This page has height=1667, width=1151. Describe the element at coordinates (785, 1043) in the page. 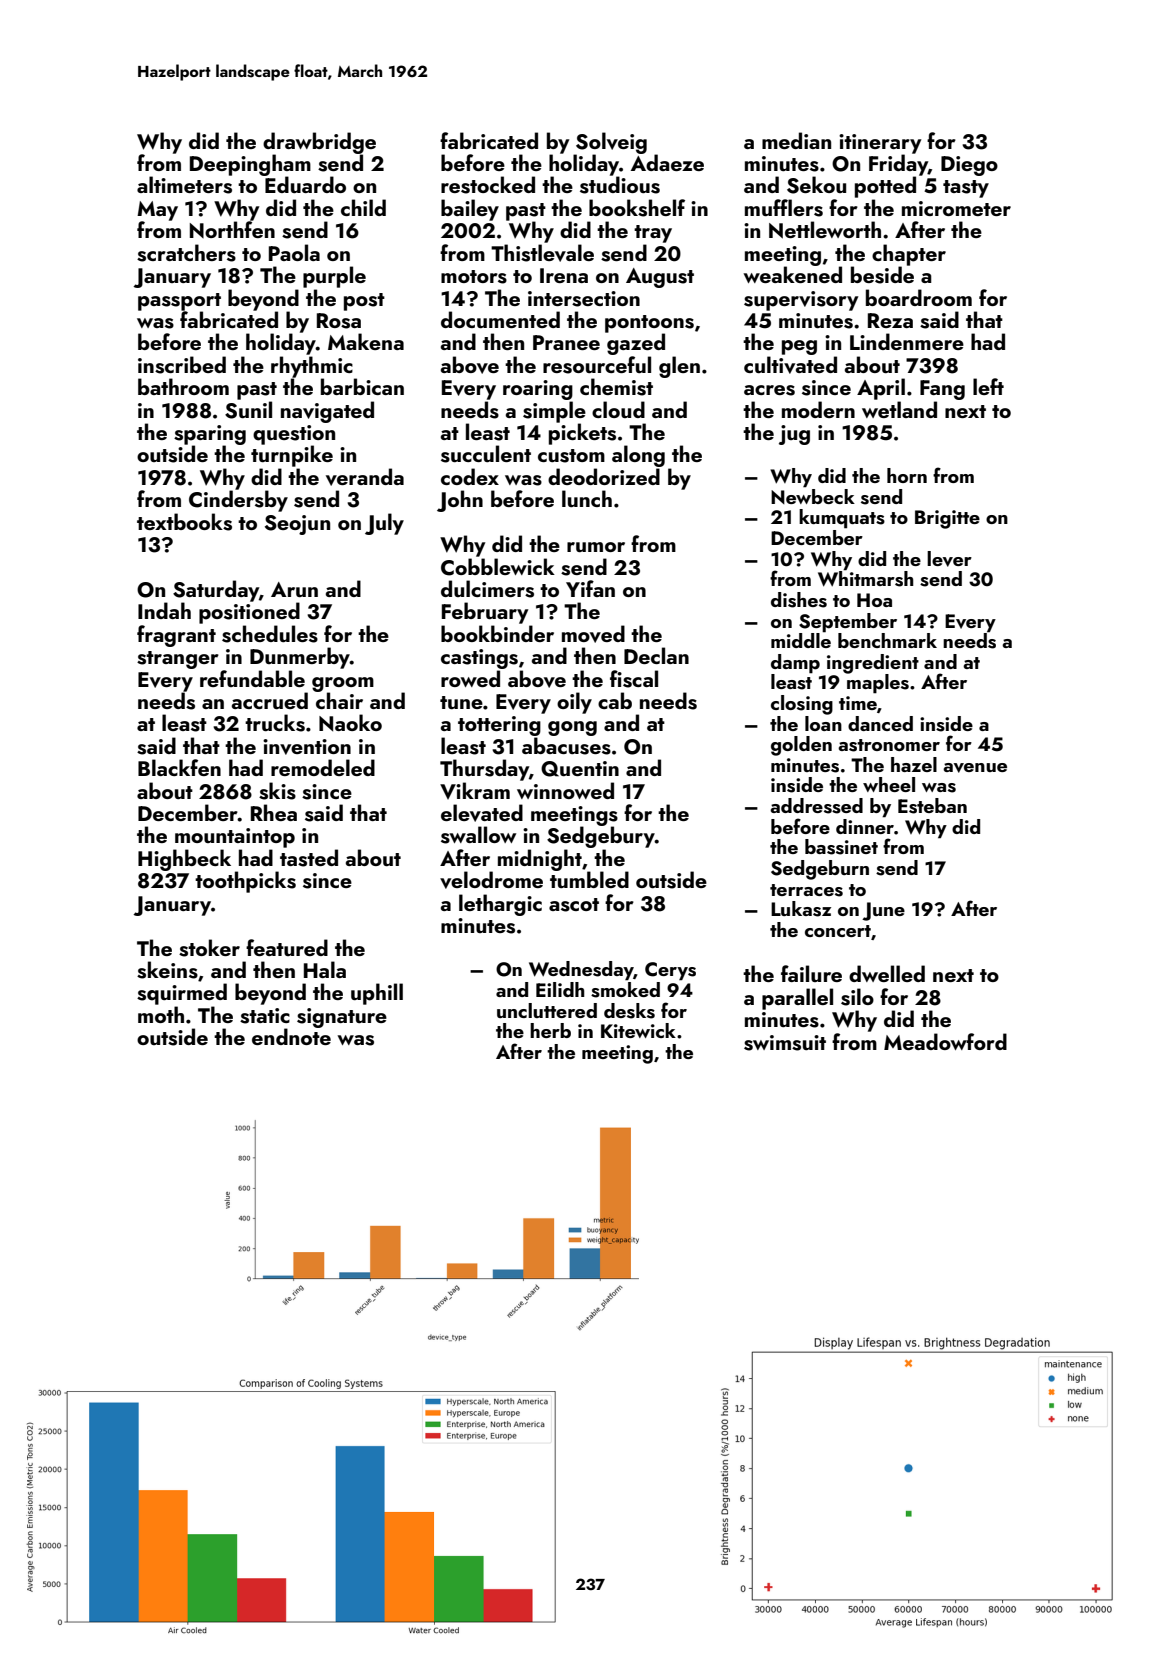

I see `swimsuit` at that location.
